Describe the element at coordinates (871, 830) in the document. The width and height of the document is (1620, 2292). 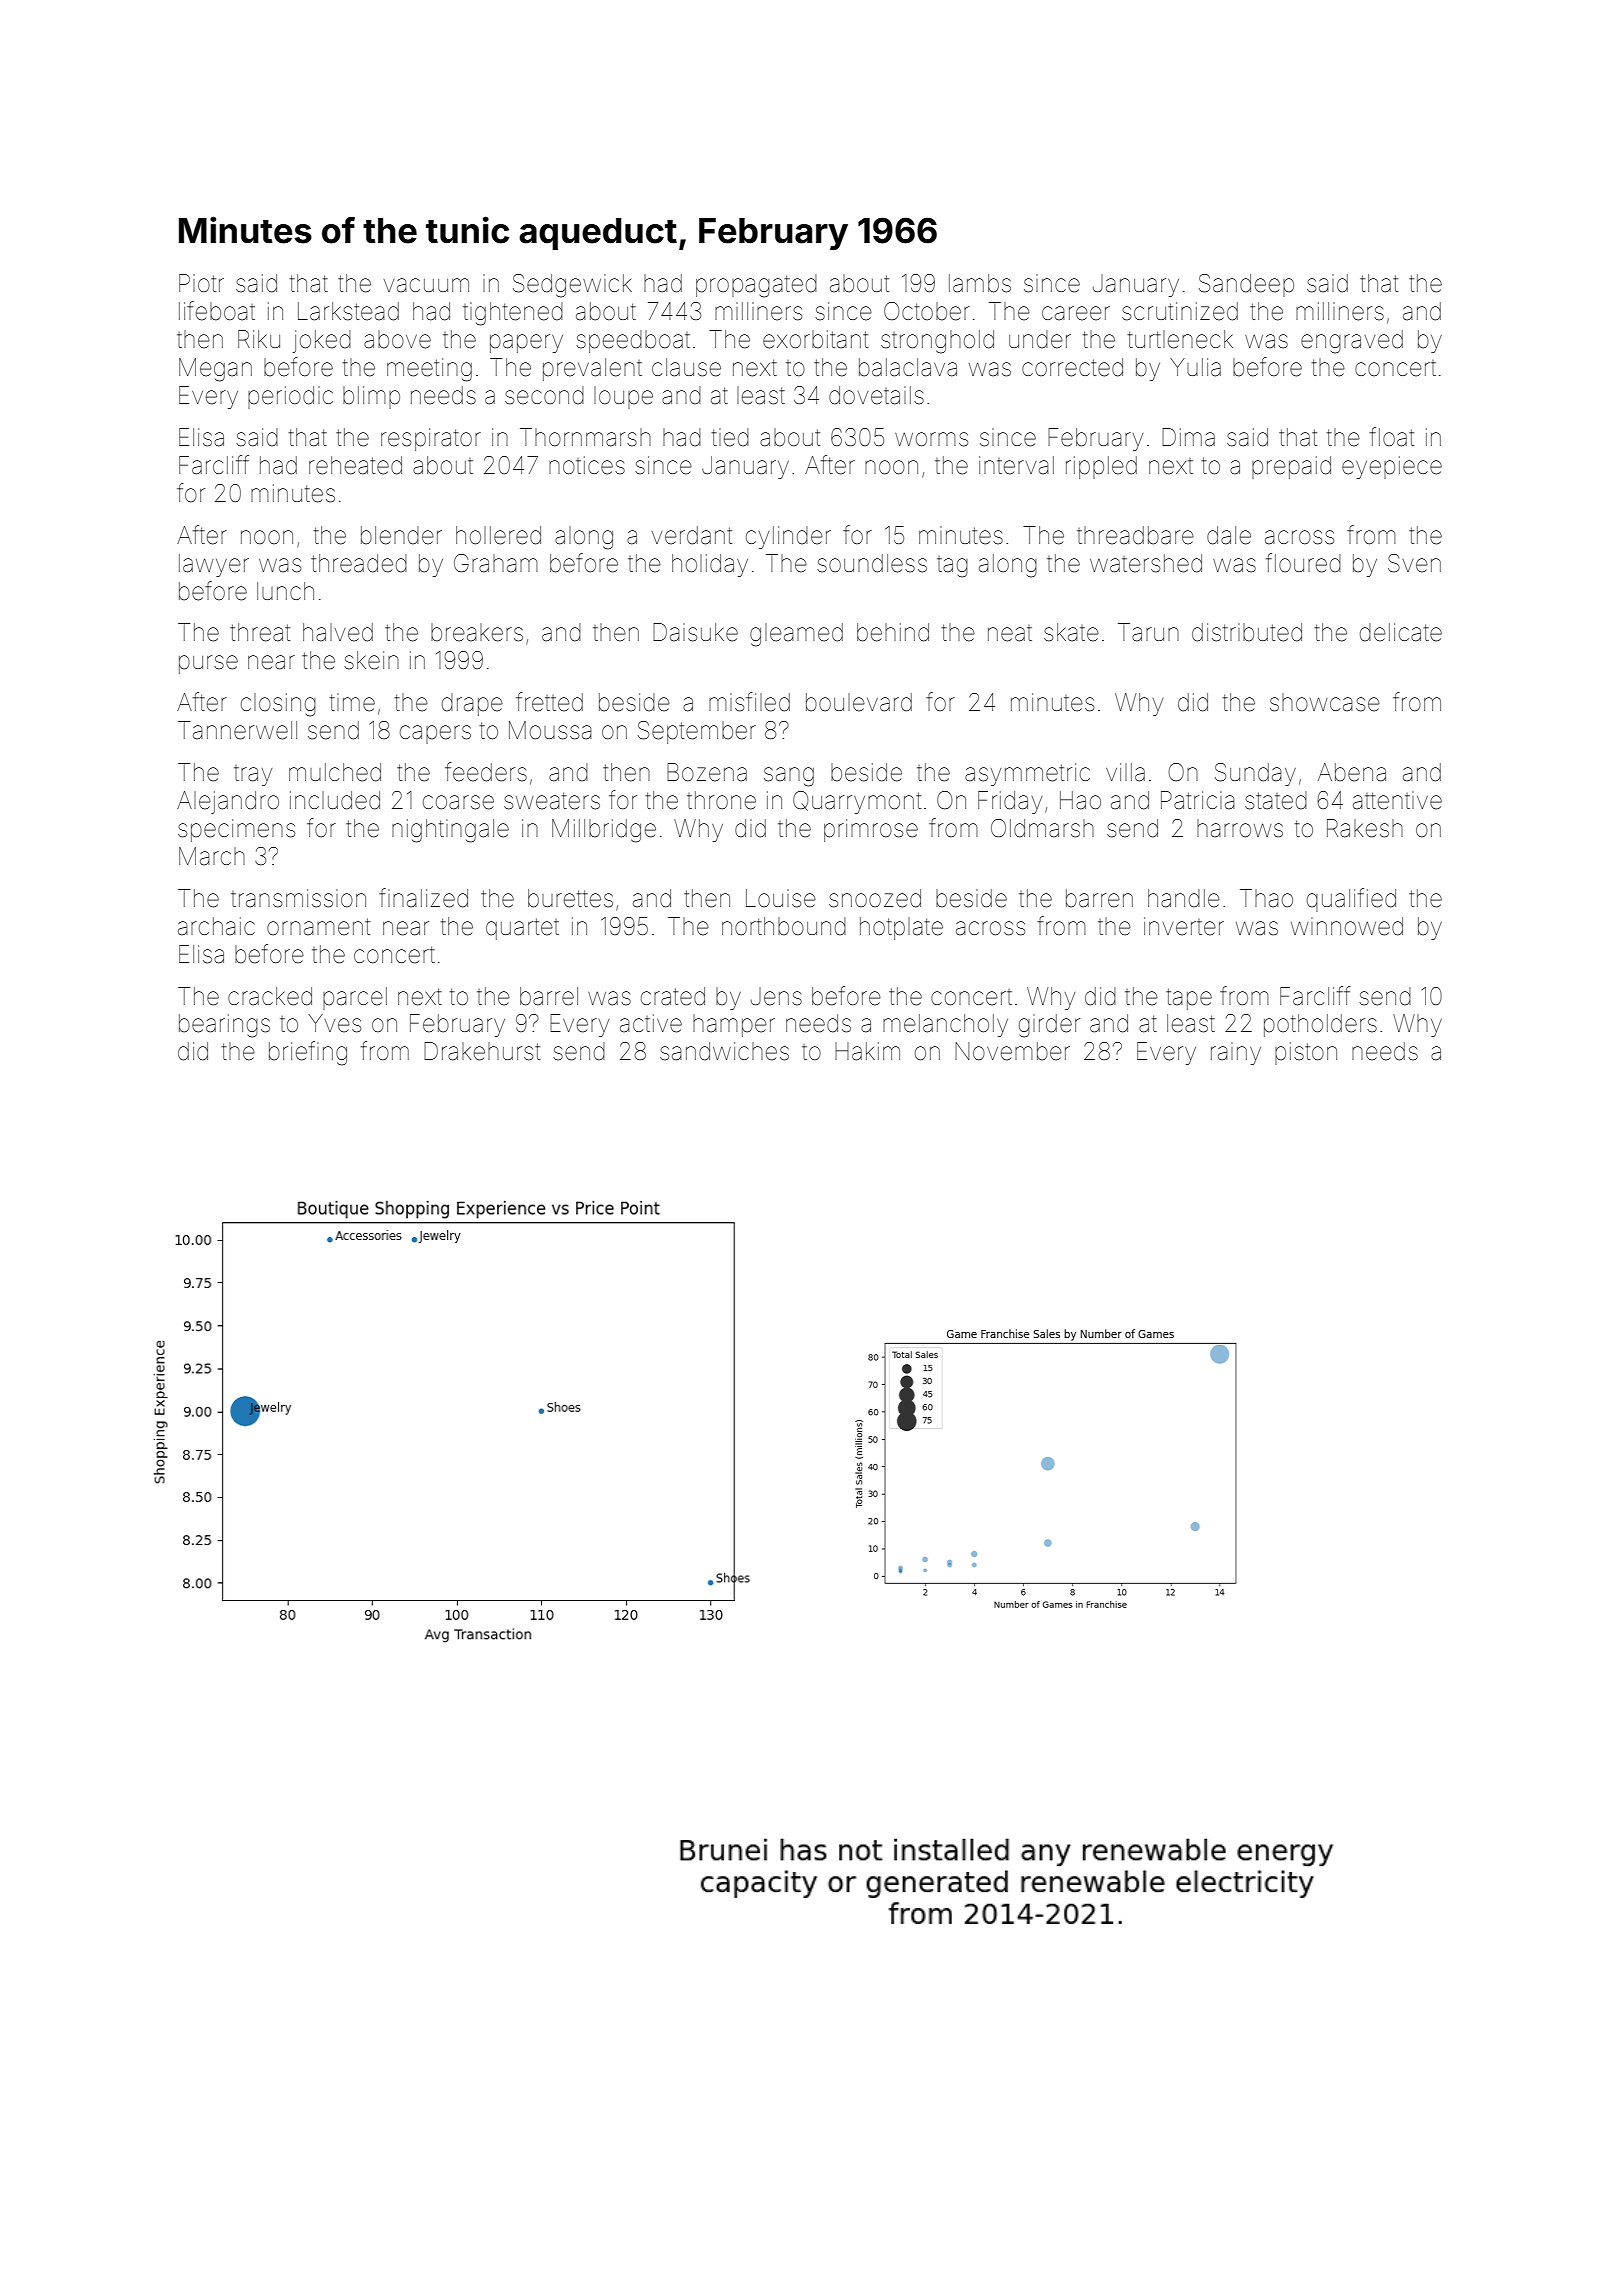
I see `primrose` at that location.
